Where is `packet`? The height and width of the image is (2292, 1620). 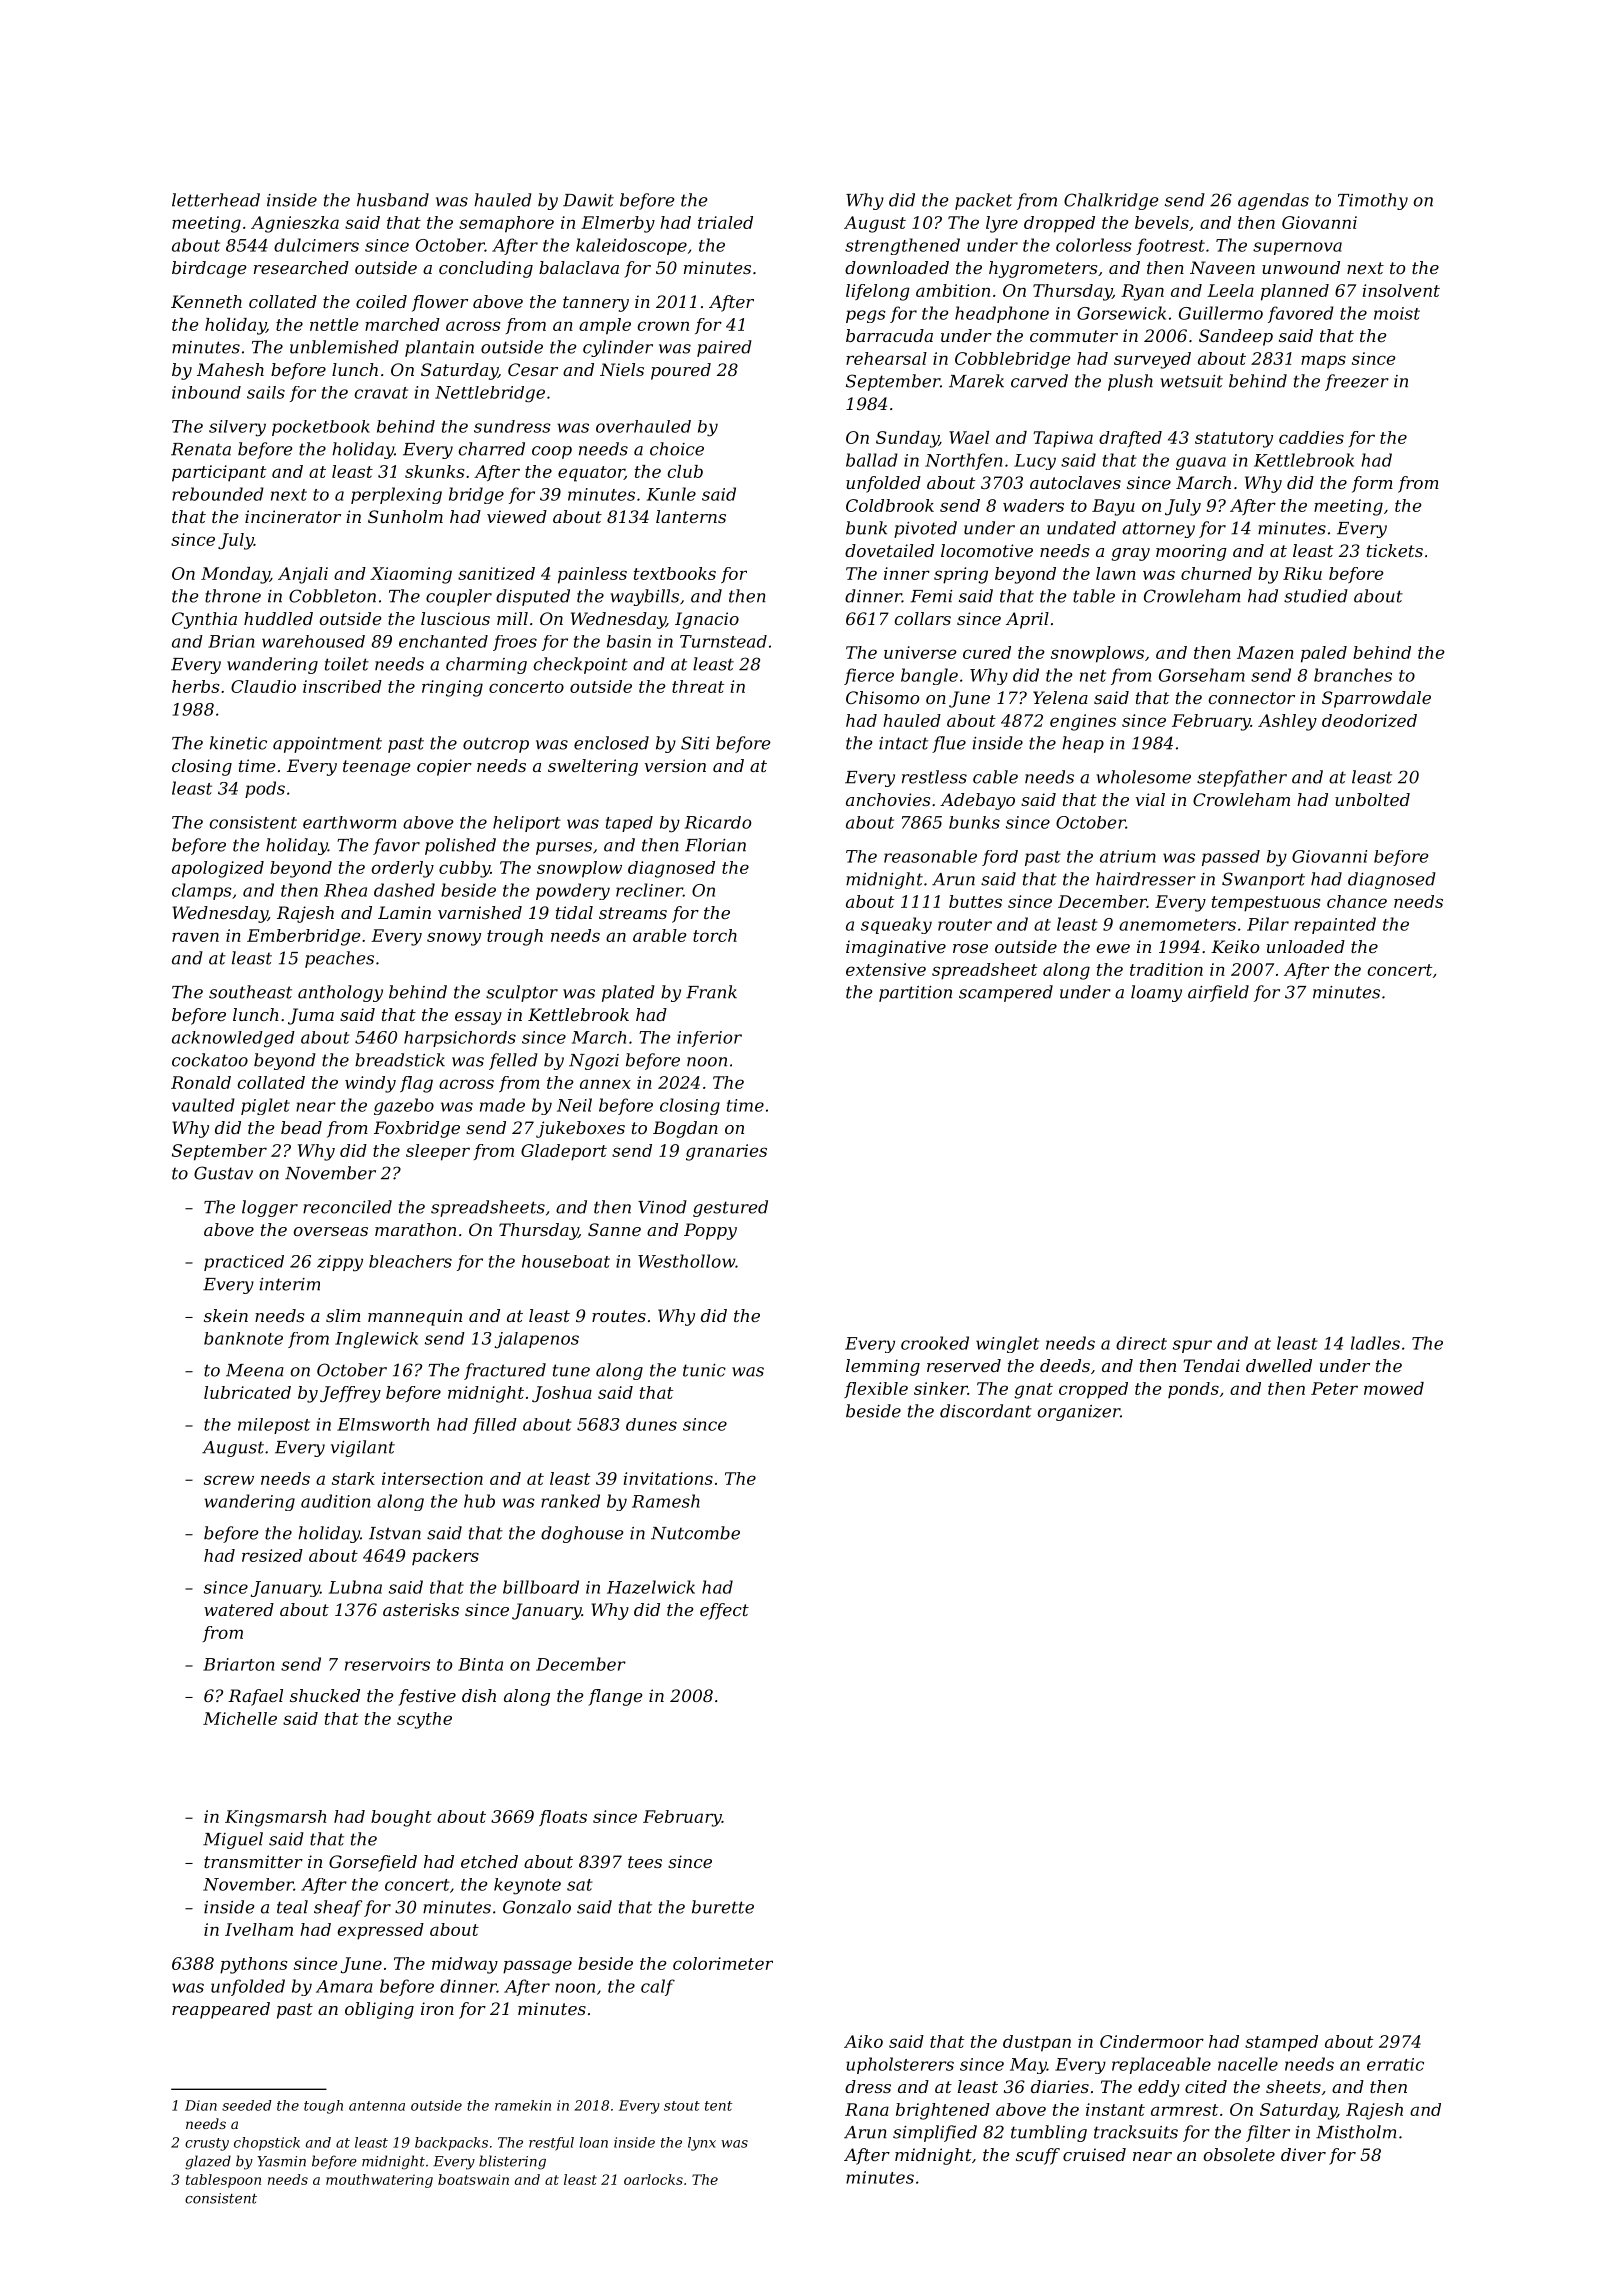
packet is located at coordinates (983, 201).
